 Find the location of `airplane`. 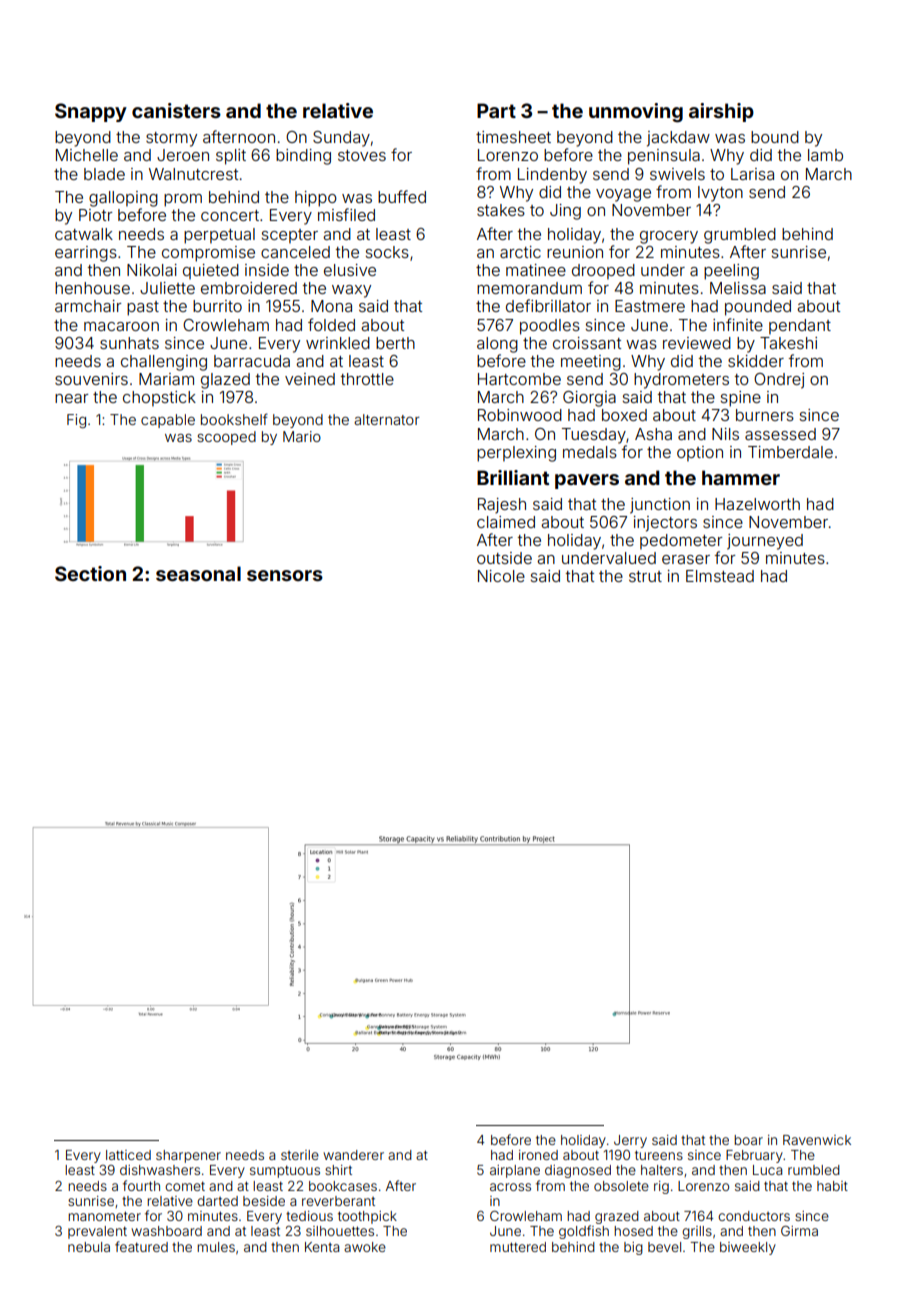

airplane is located at coordinates (515, 1171).
